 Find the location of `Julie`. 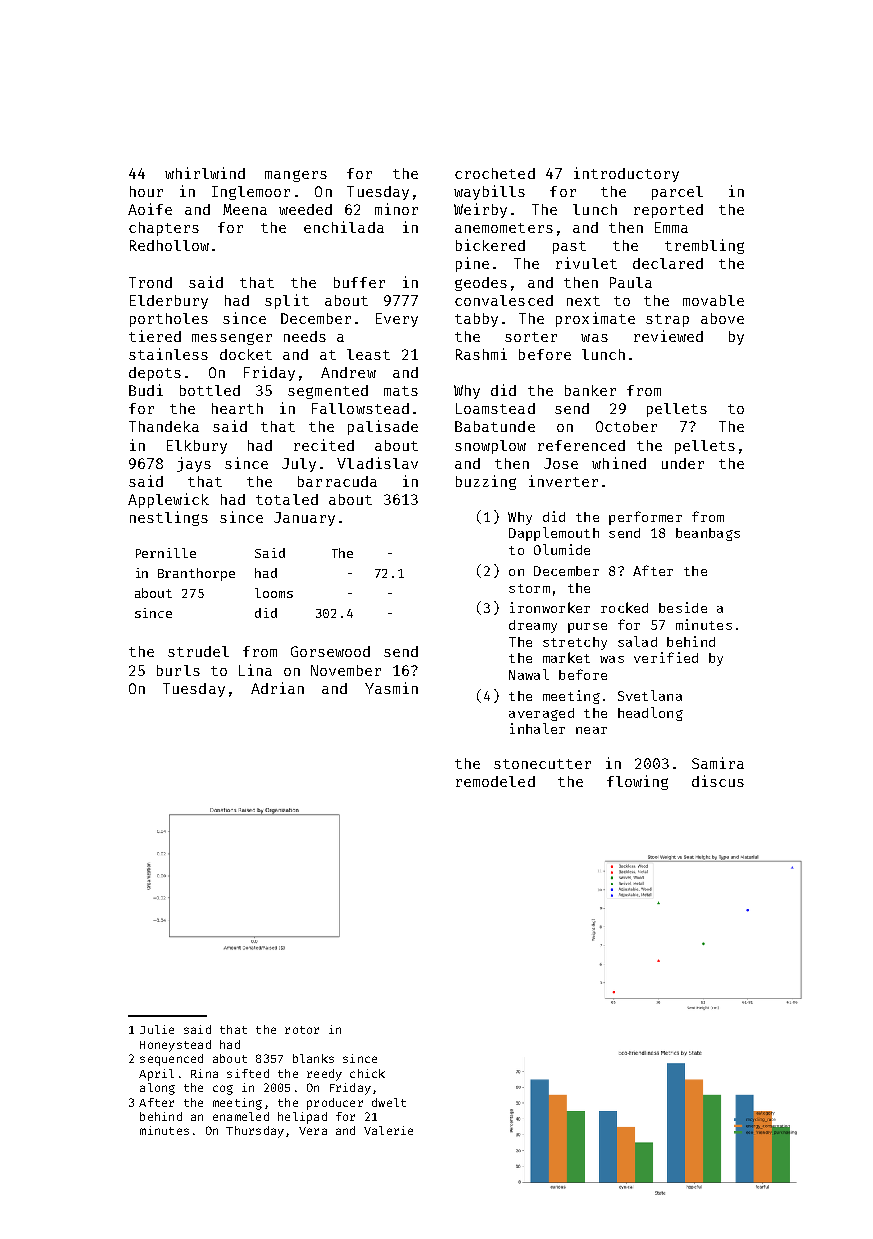

Julie is located at coordinates (157, 1029).
